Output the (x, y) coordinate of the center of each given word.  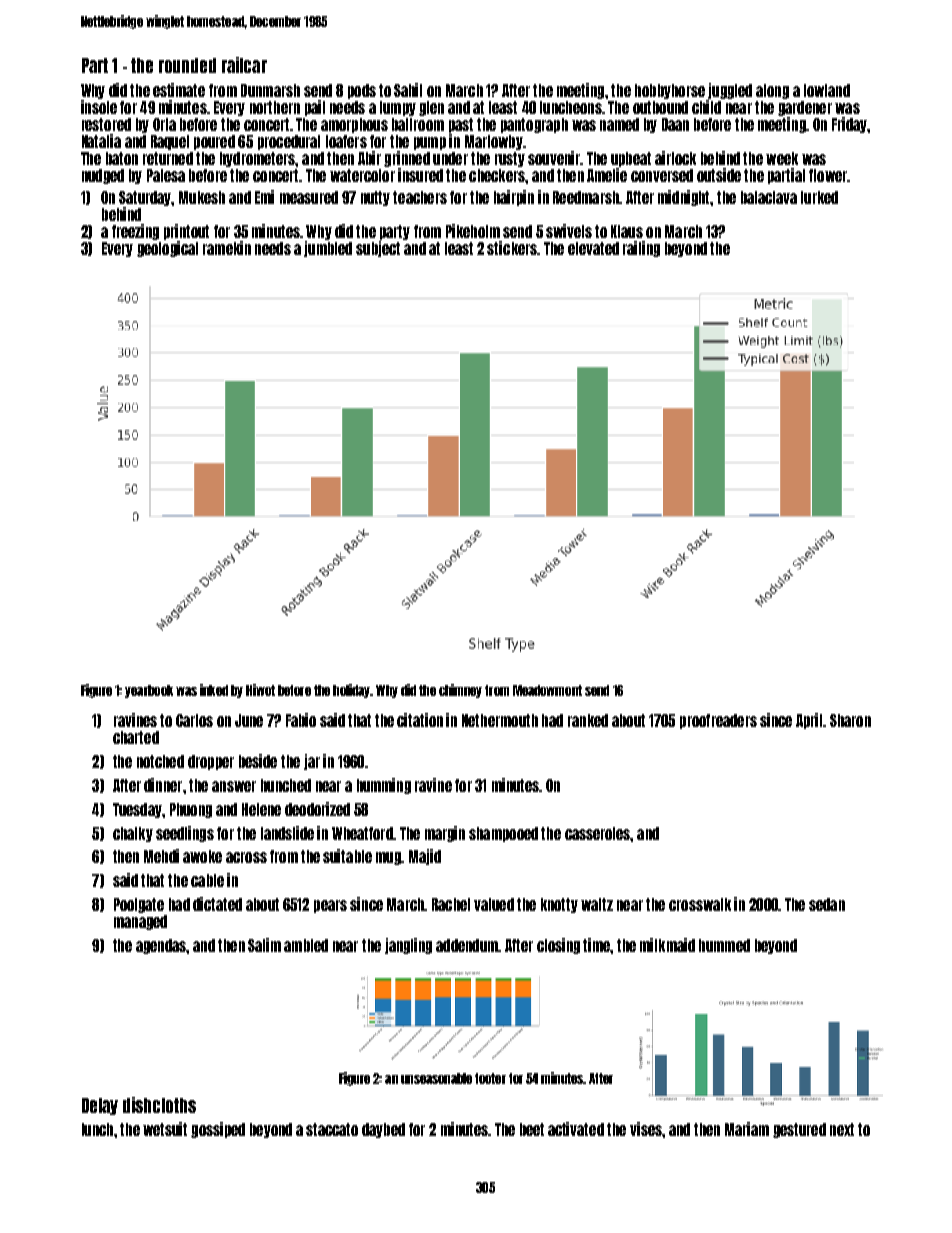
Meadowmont (547, 690)
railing (641, 249)
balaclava (769, 197)
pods (362, 91)
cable (207, 880)
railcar (244, 65)
